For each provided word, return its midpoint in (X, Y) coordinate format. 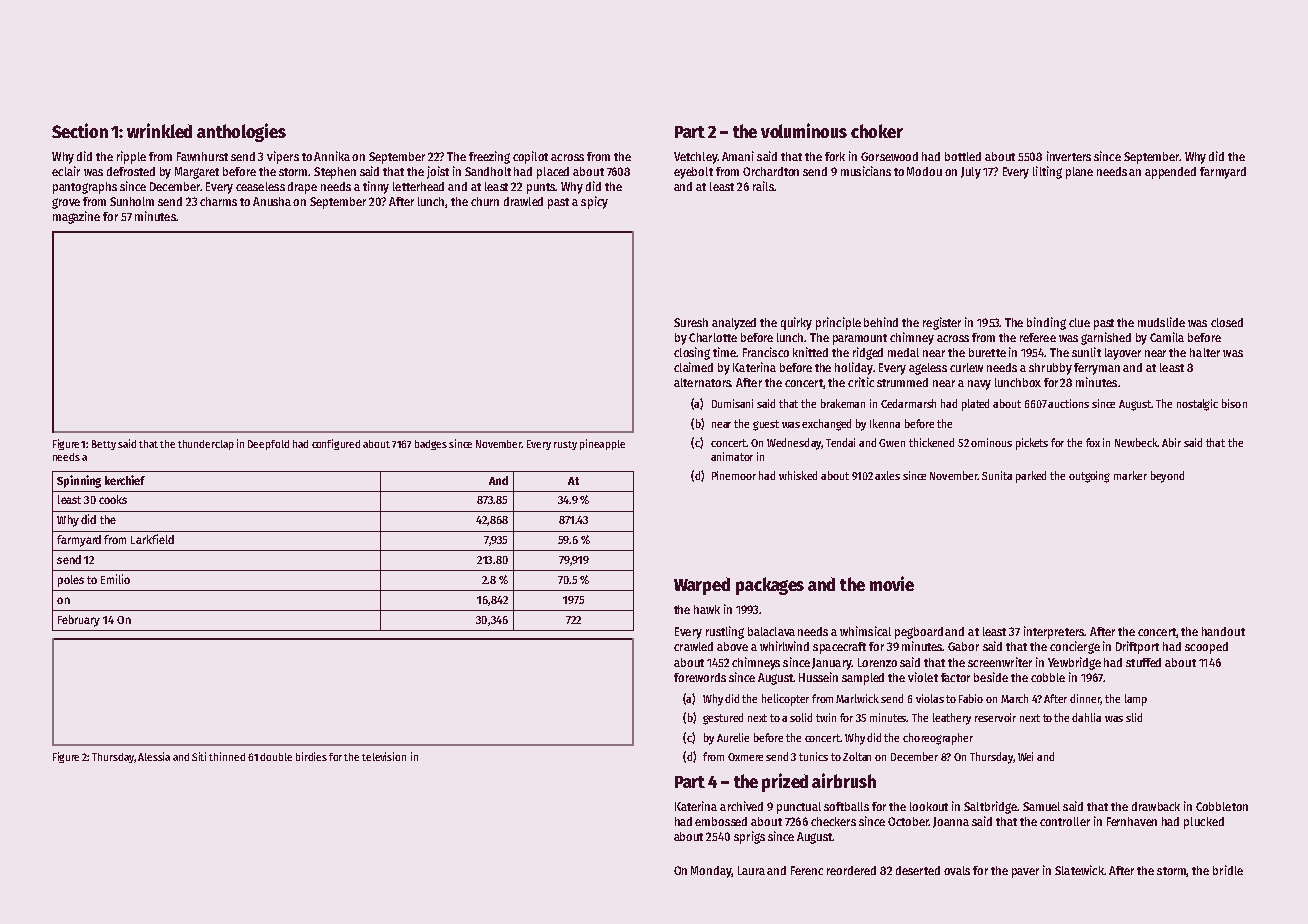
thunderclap (206, 445)
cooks (113, 499)
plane (1079, 173)
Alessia (154, 756)
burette (987, 352)
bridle (1228, 870)
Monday (711, 872)
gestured (723, 719)
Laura (751, 870)
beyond (1167, 477)
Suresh (691, 322)
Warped (702, 586)
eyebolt (693, 173)
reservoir (995, 717)
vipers (283, 157)
